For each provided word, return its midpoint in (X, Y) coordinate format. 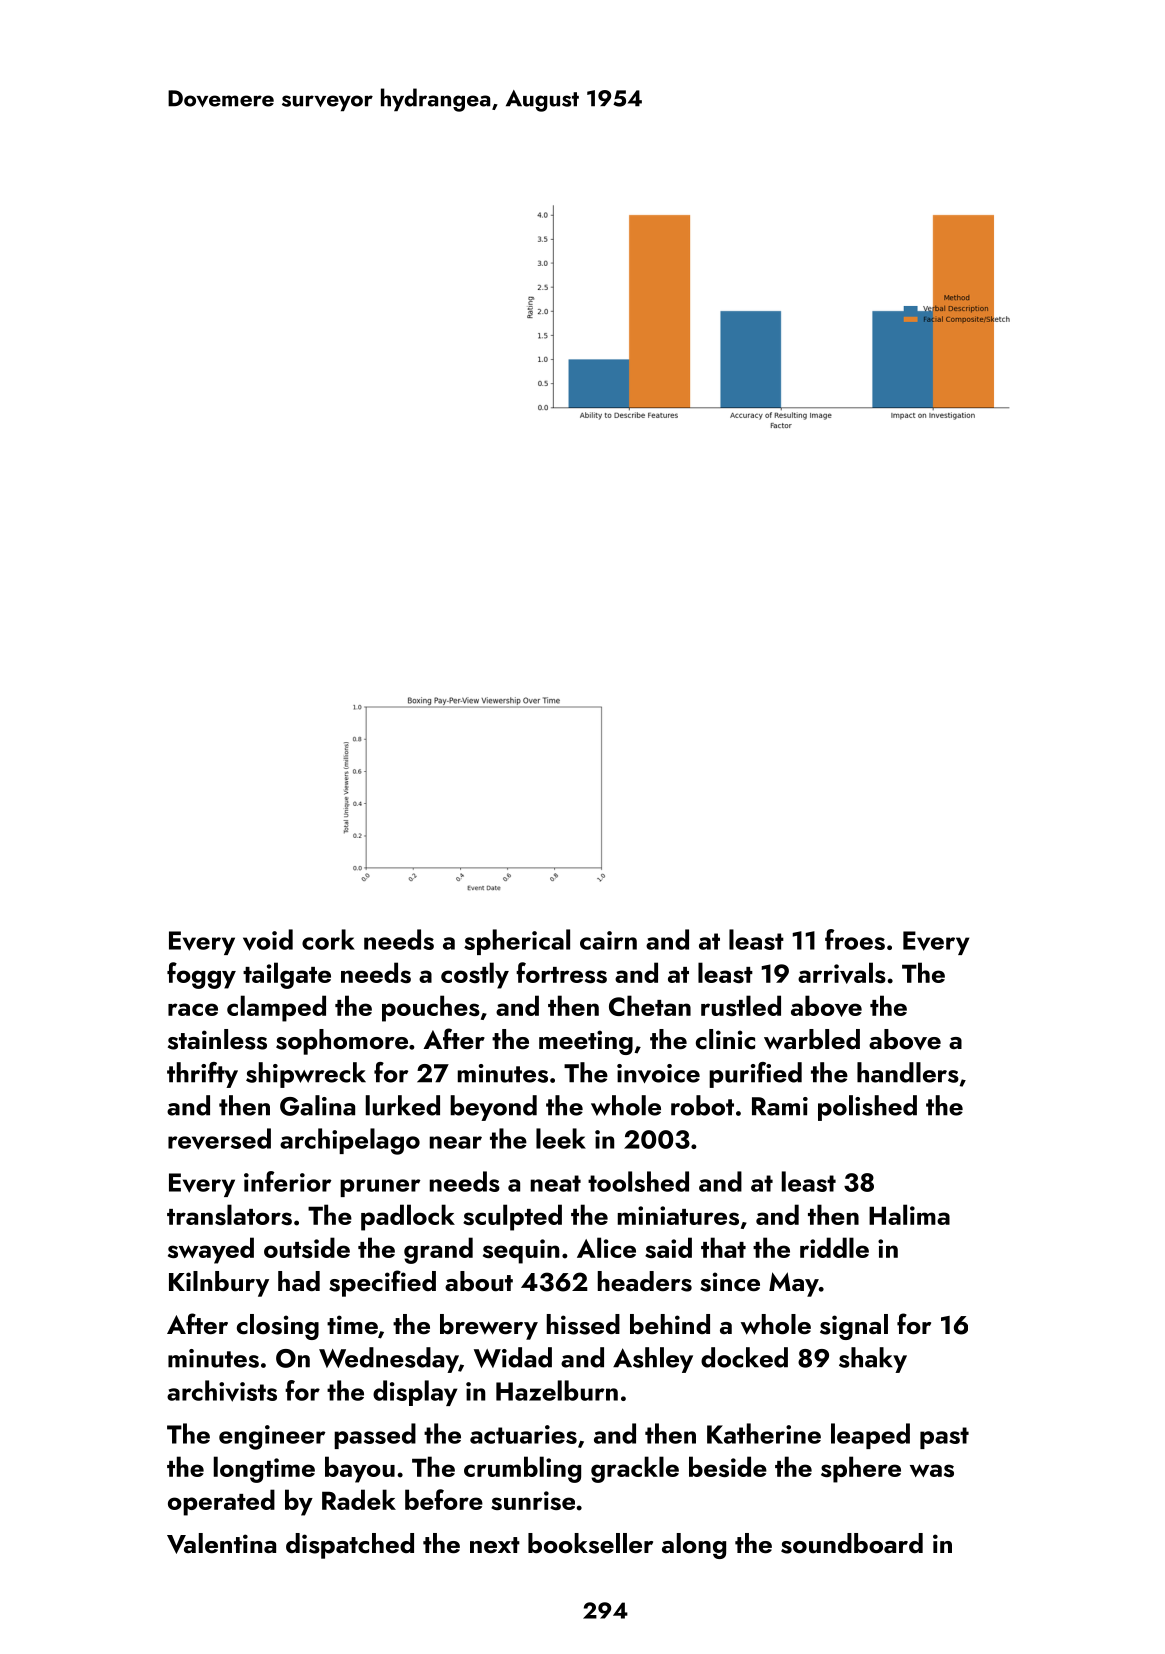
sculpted (512, 1217)
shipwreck (306, 1075)
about (479, 1281)
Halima (909, 1214)
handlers (908, 1072)
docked (744, 1357)
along (694, 1546)
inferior (288, 1181)
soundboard (852, 1543)
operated (221, 1502)
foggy (201, 975)
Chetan (650, 1005)
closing (278, 1327)
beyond (493, 1108)
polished (867, 1108)
